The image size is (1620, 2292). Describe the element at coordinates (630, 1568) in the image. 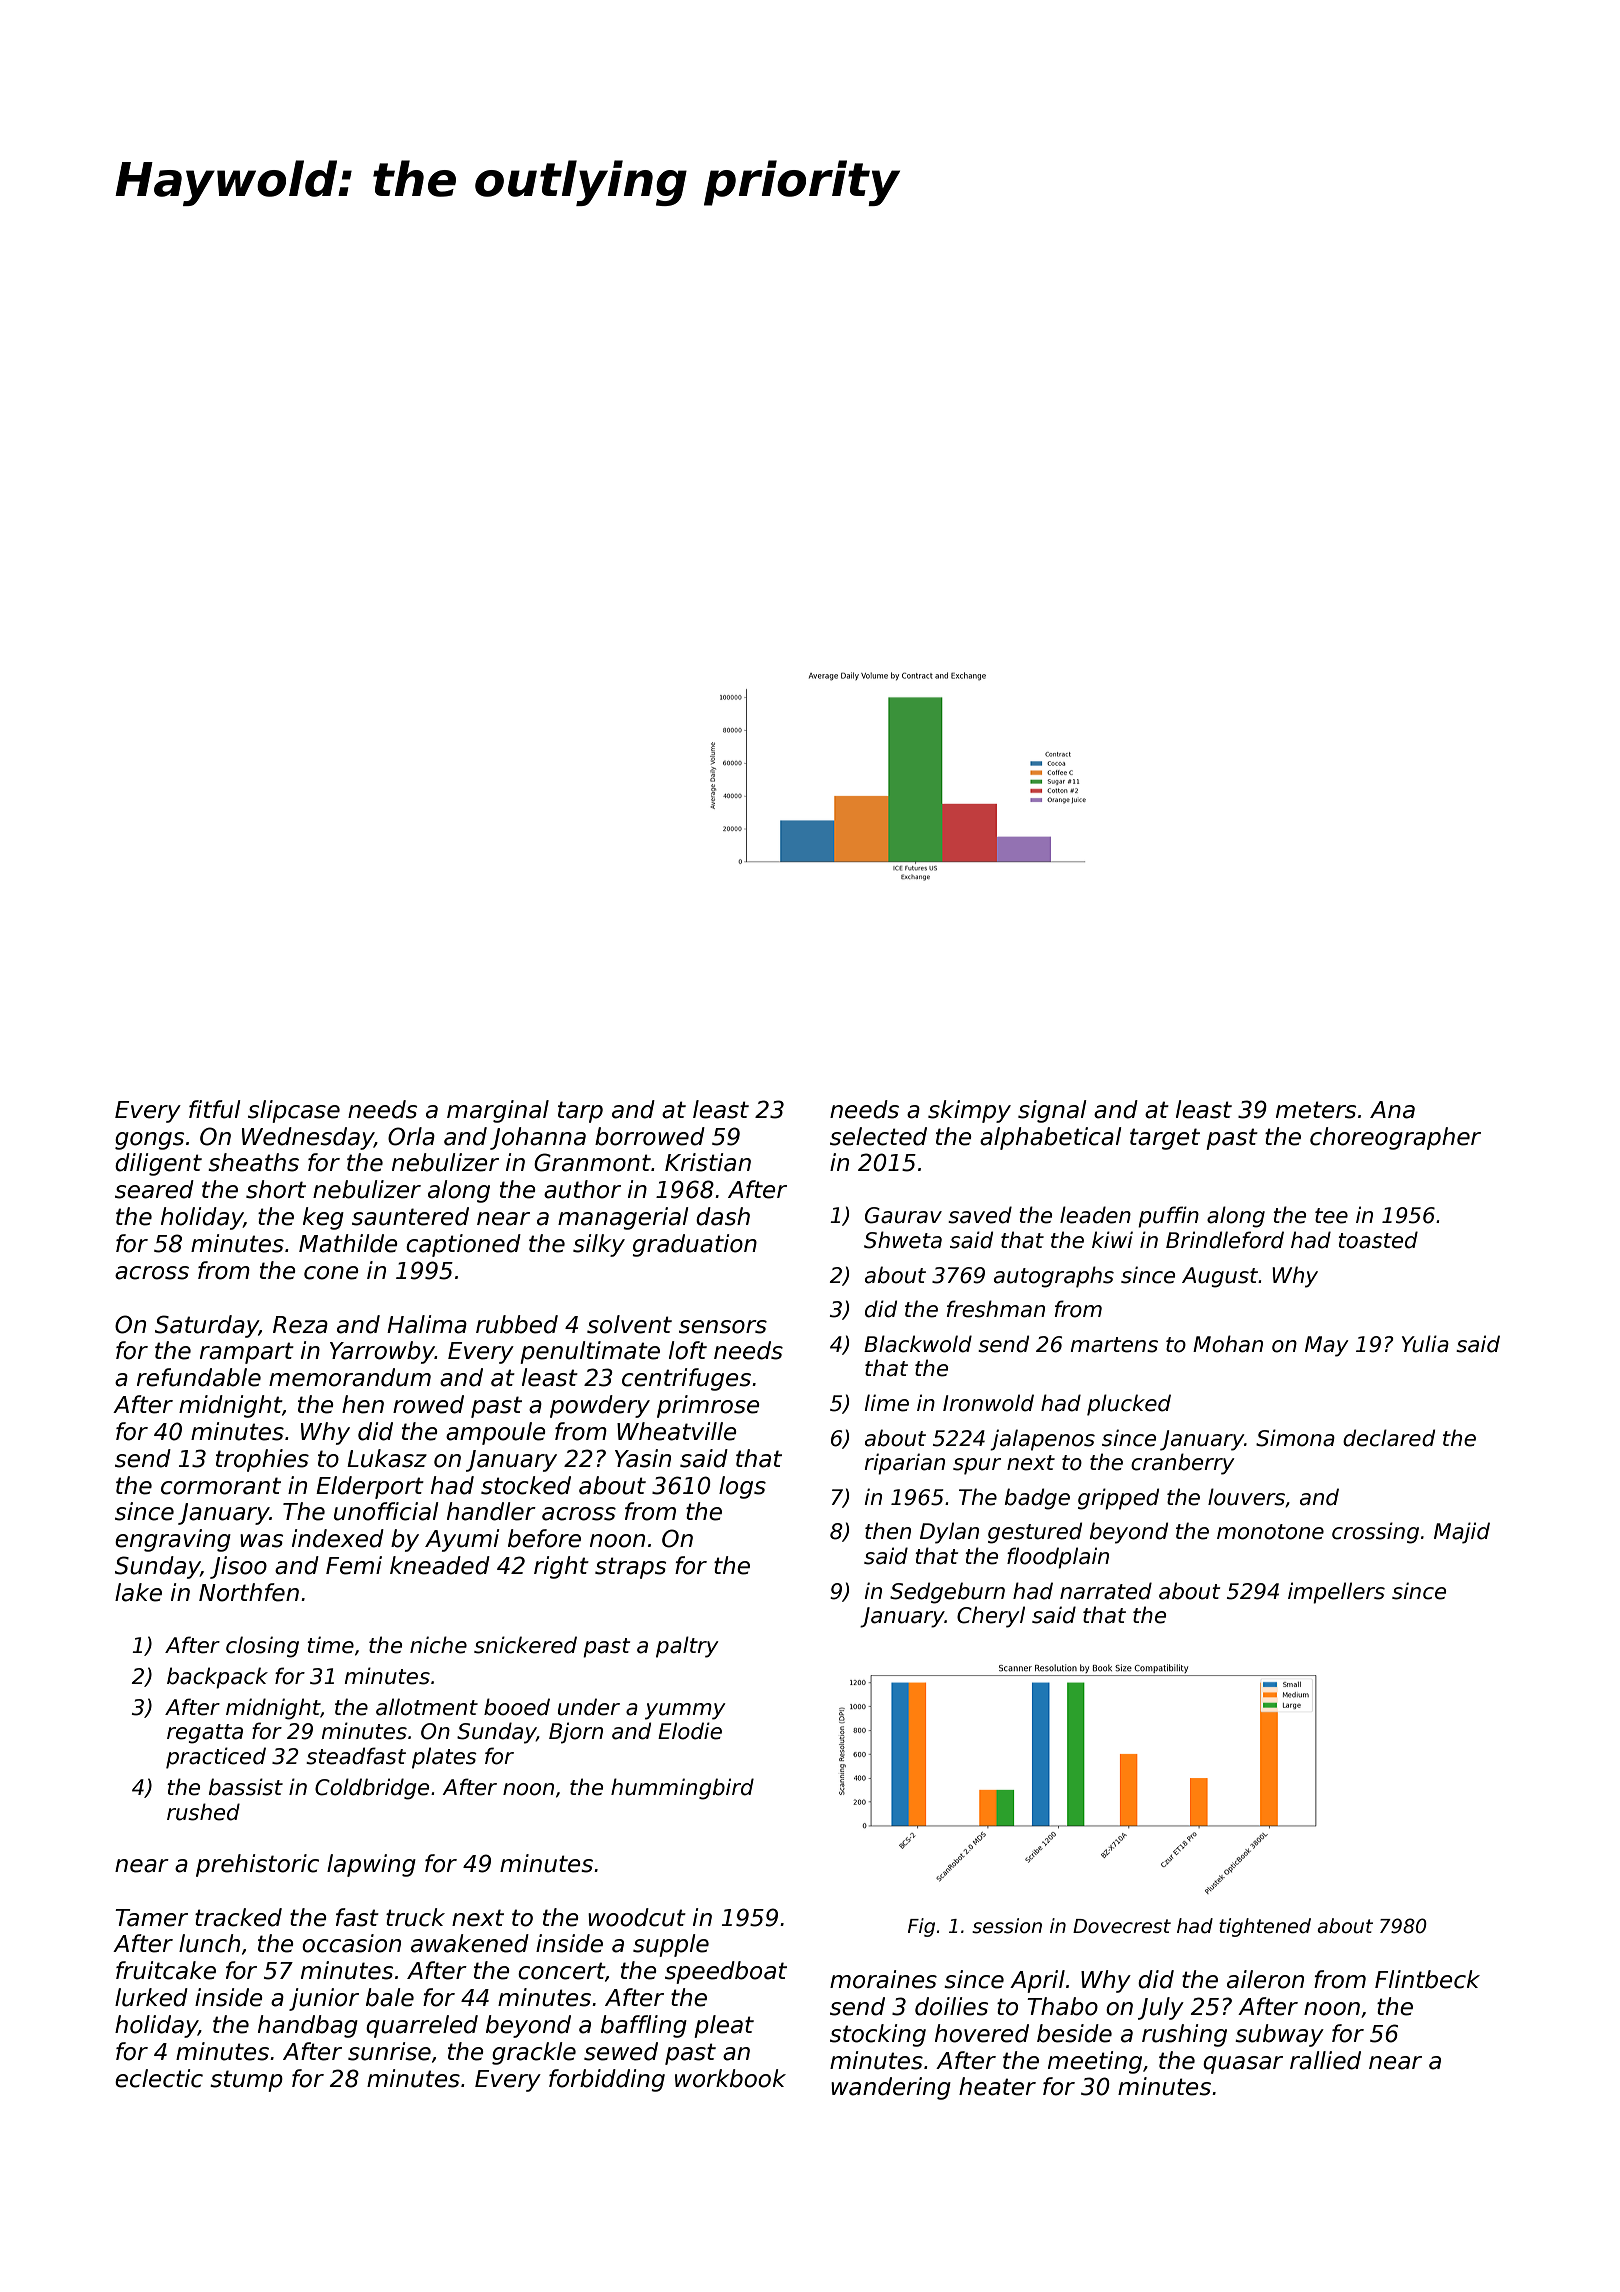

I see `straps` at that location.
